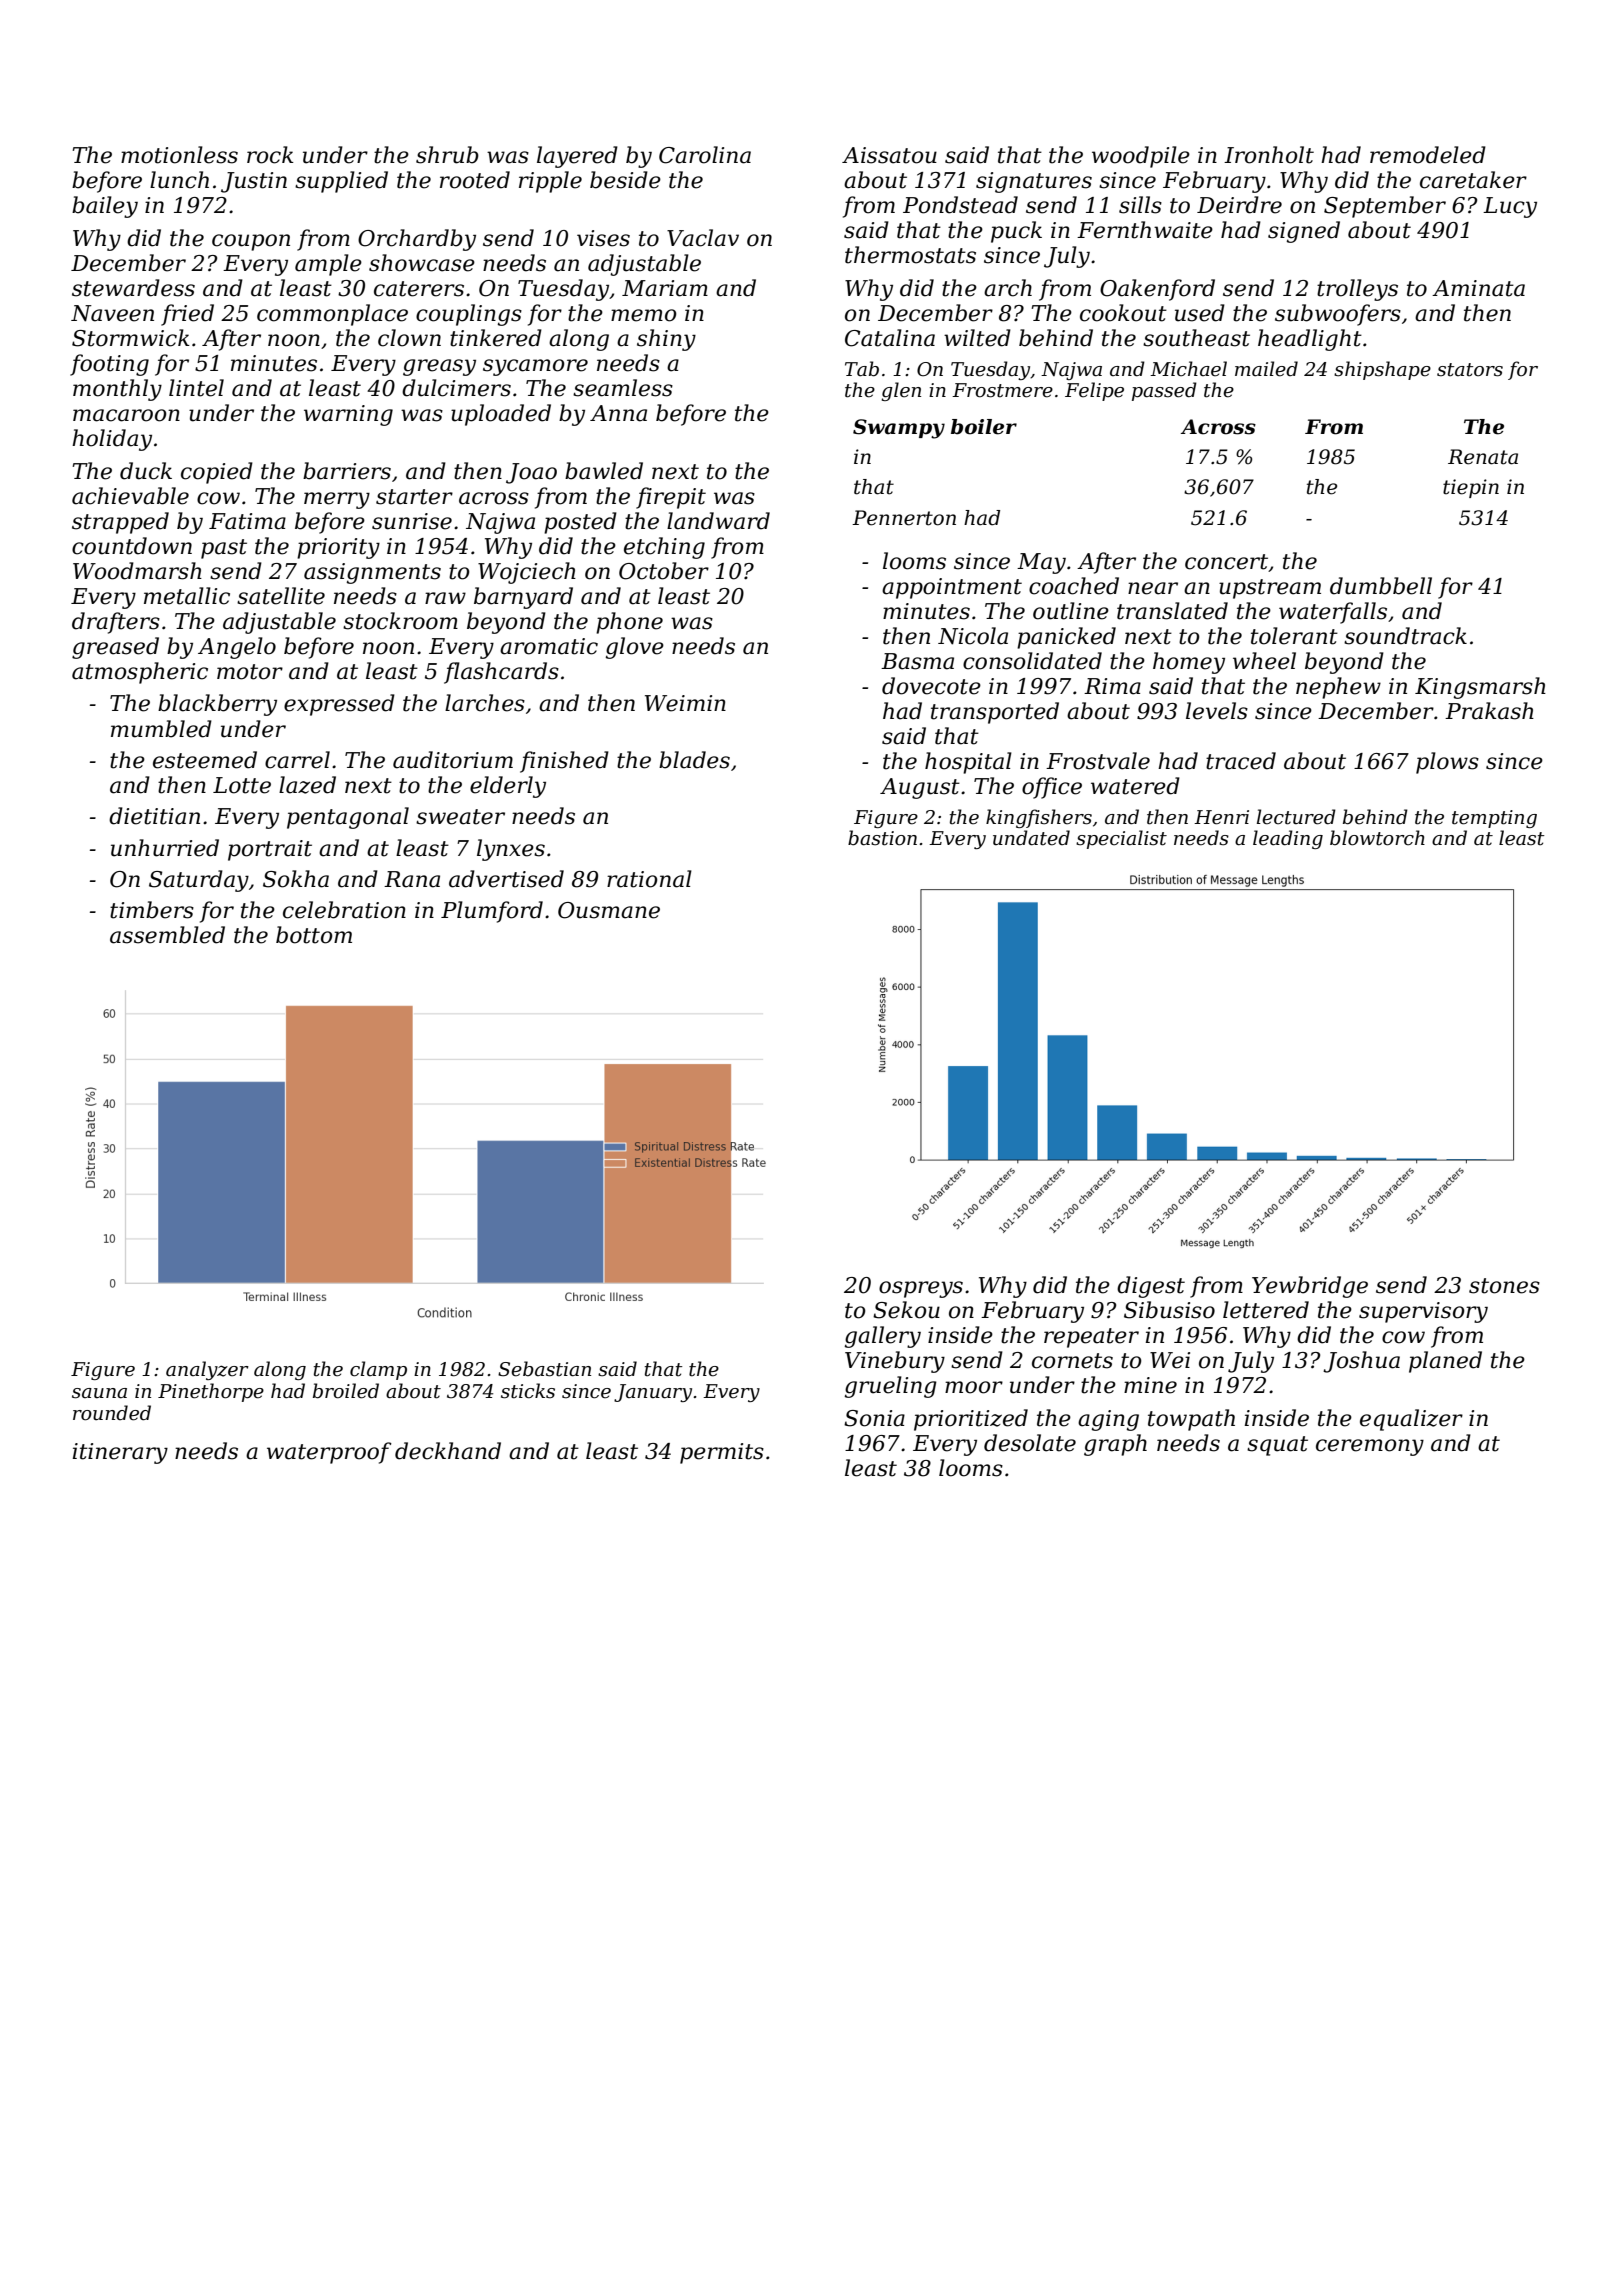 Image resolution: width=1620 pixels, height=2292 pixels. What do you see at coordinates (179, 155) in the image?
I see `motionless` at bounding box center [179, 155].
